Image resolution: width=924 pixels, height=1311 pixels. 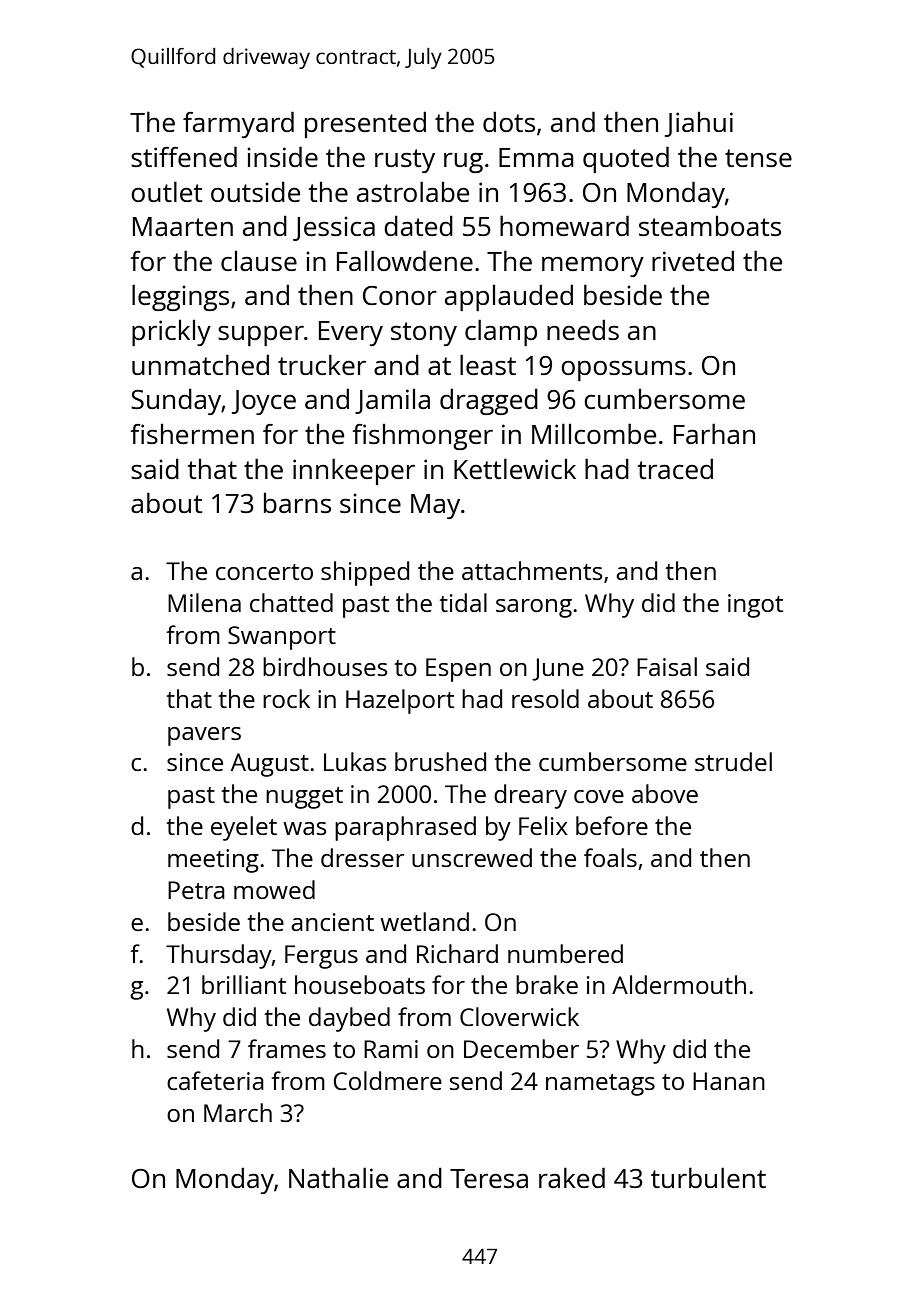 What do you see at coordinates (354, 471) in the screenshot?
I see `innkeeper` at bounding box center [354, 471].
